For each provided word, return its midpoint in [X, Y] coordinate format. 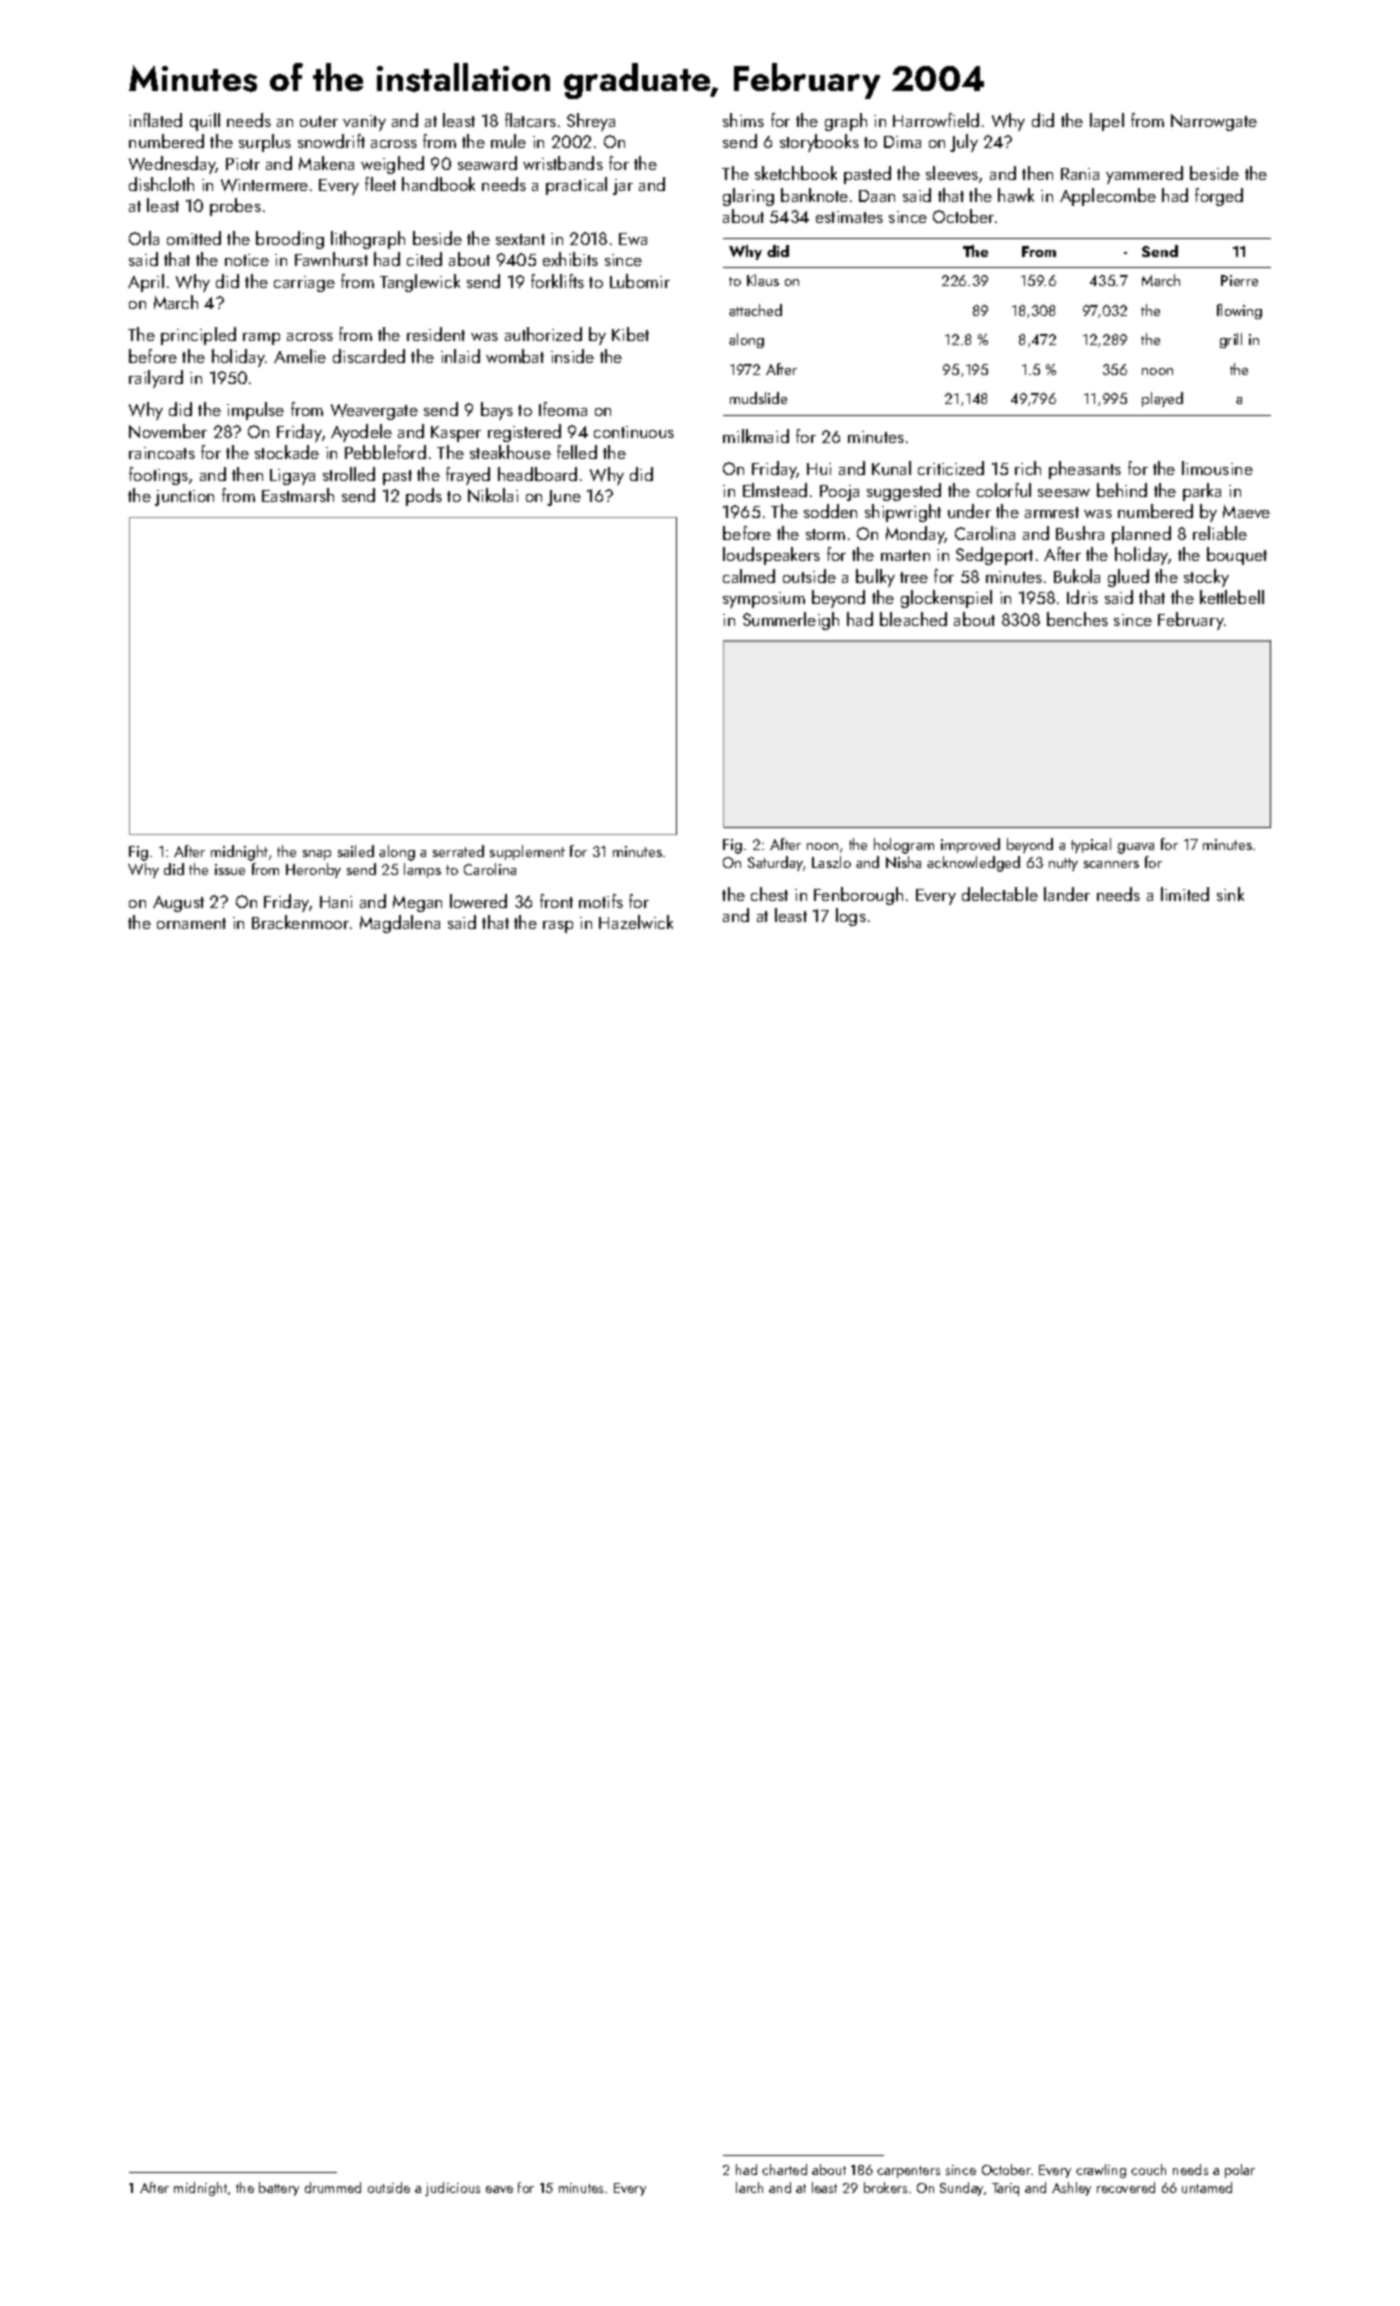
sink [1230, 894]
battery [279, 2189]
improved [970, 845]
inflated [155, 120]
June [564, 498]
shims [743, 120]
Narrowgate [1214, 122]
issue [230, 869]
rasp [558, 927]
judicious [452, 2189]
